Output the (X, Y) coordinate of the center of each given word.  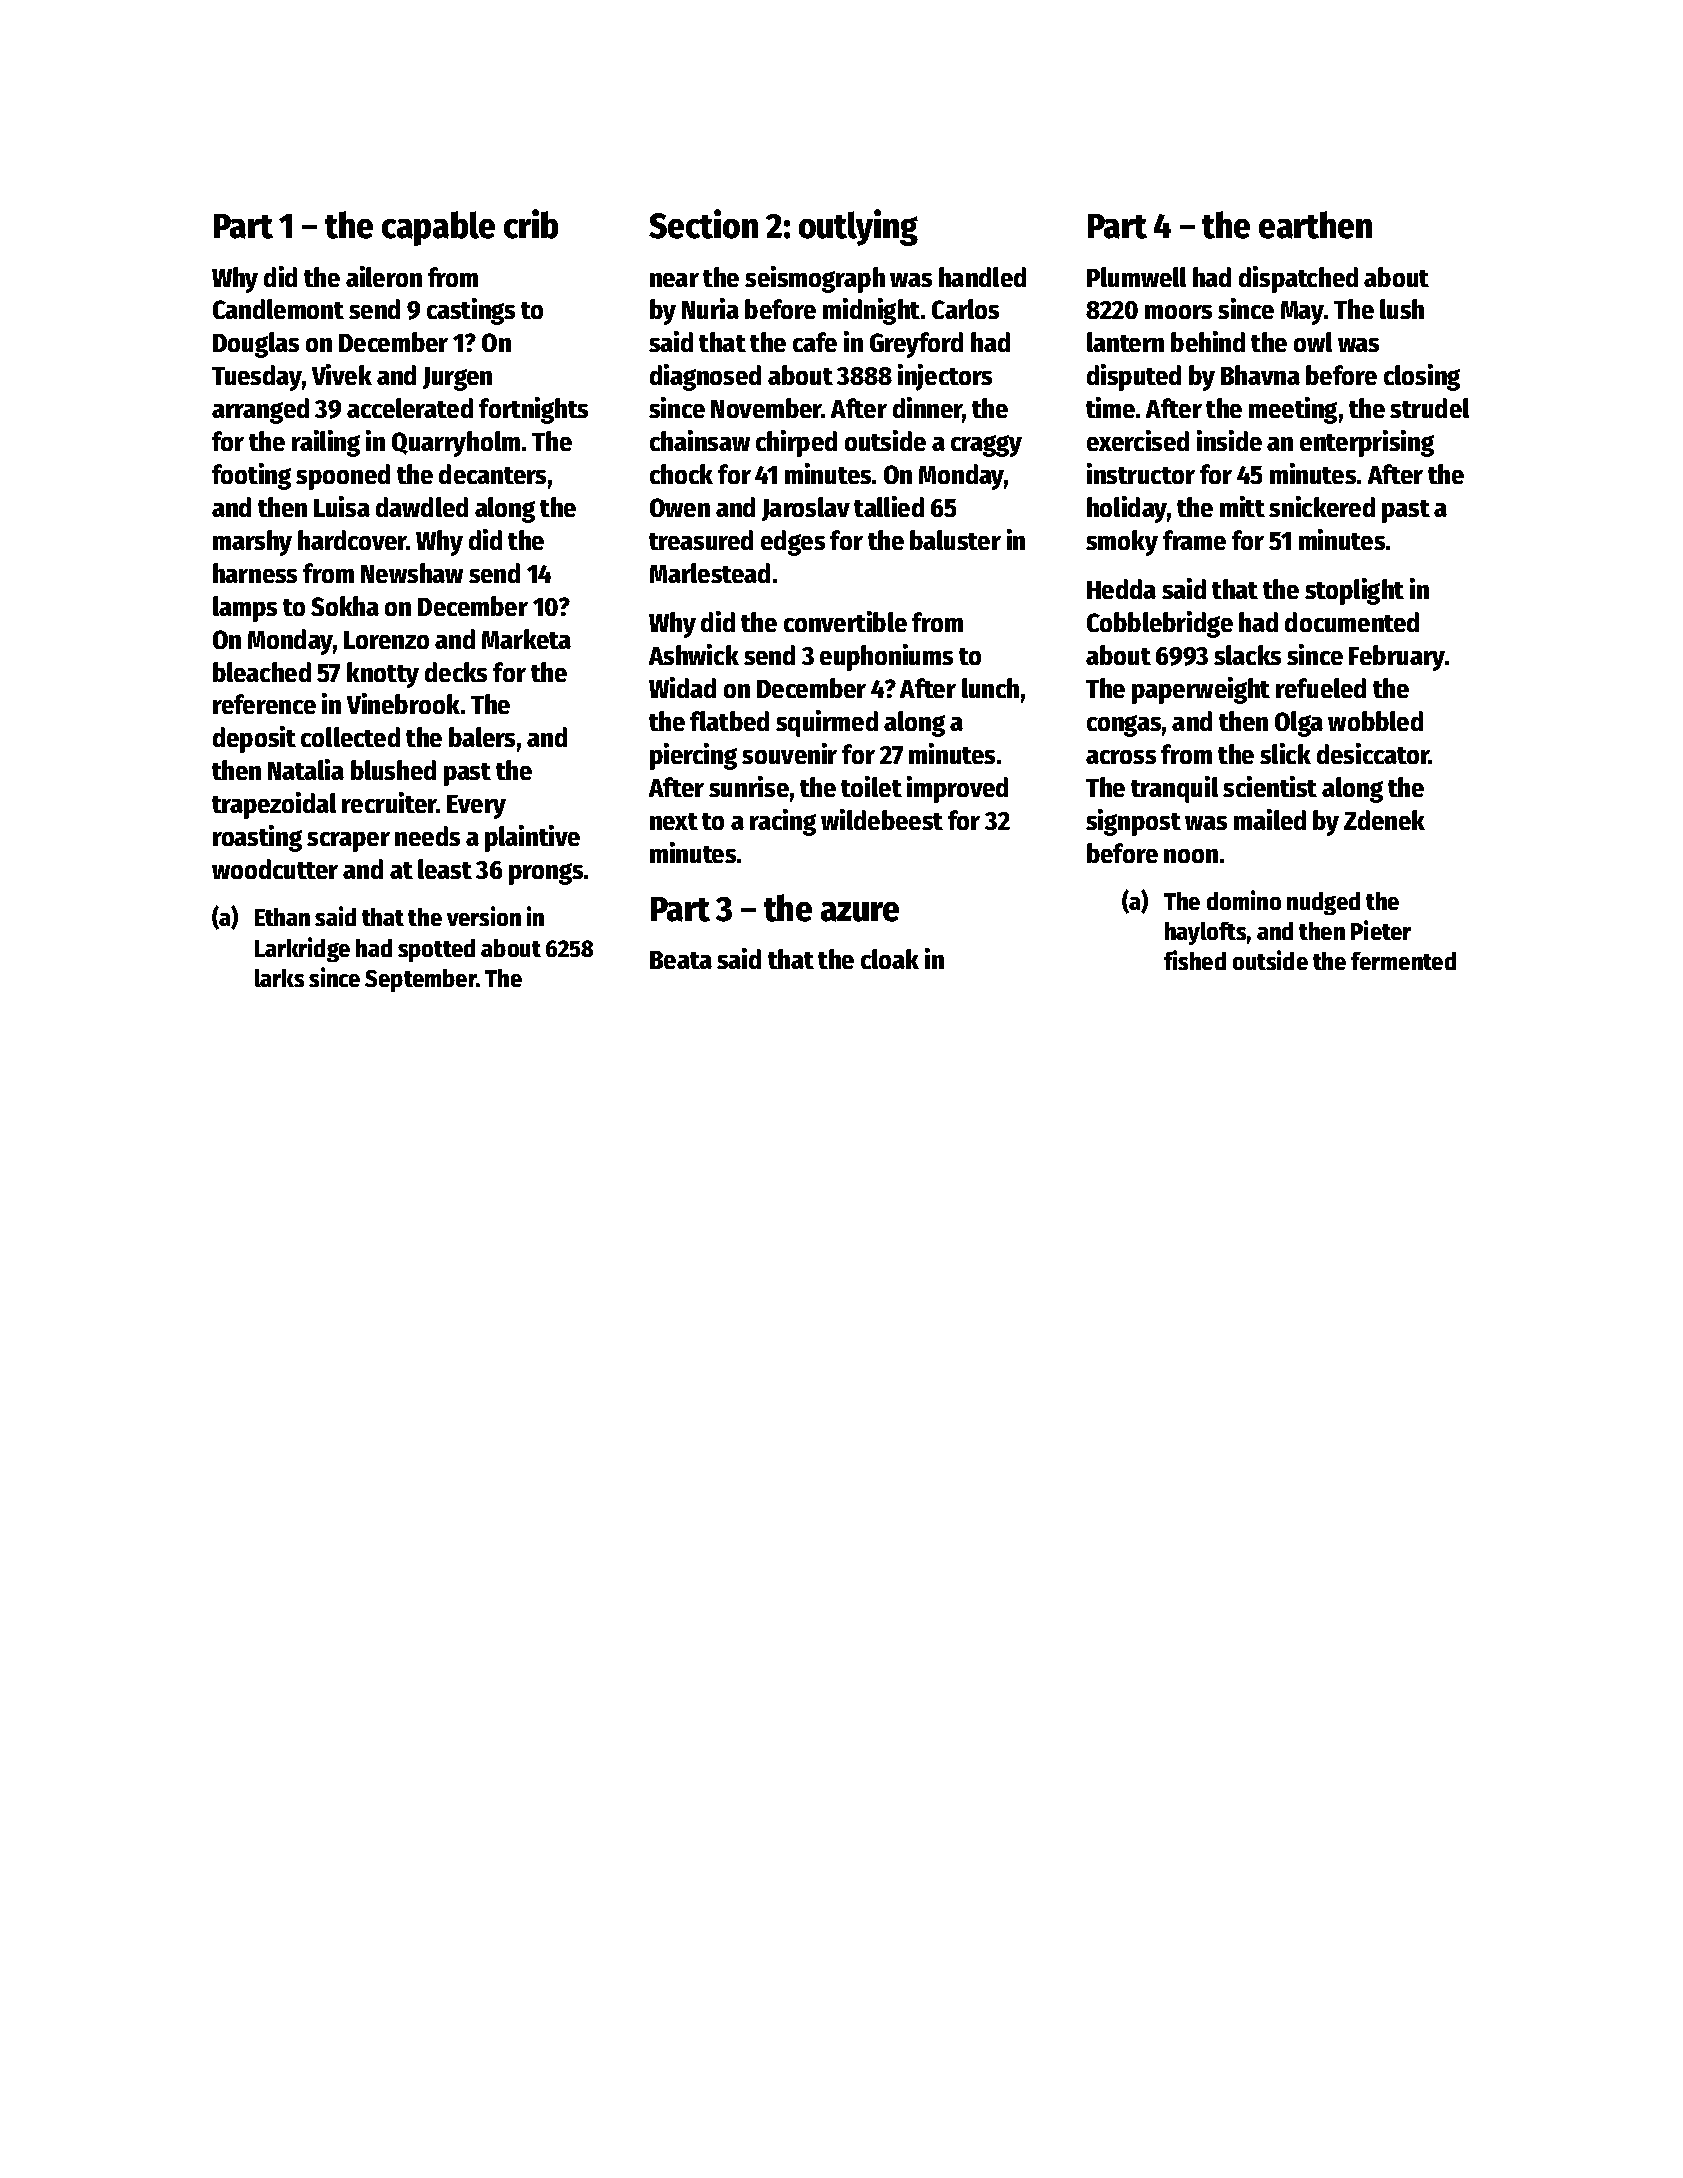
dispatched (1298, 279)
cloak (890, 959)
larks (279, 978)
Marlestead (710, 573)
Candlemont (278, 309)
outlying (858, 227)
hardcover (352, 540)
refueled (1321, 688)
